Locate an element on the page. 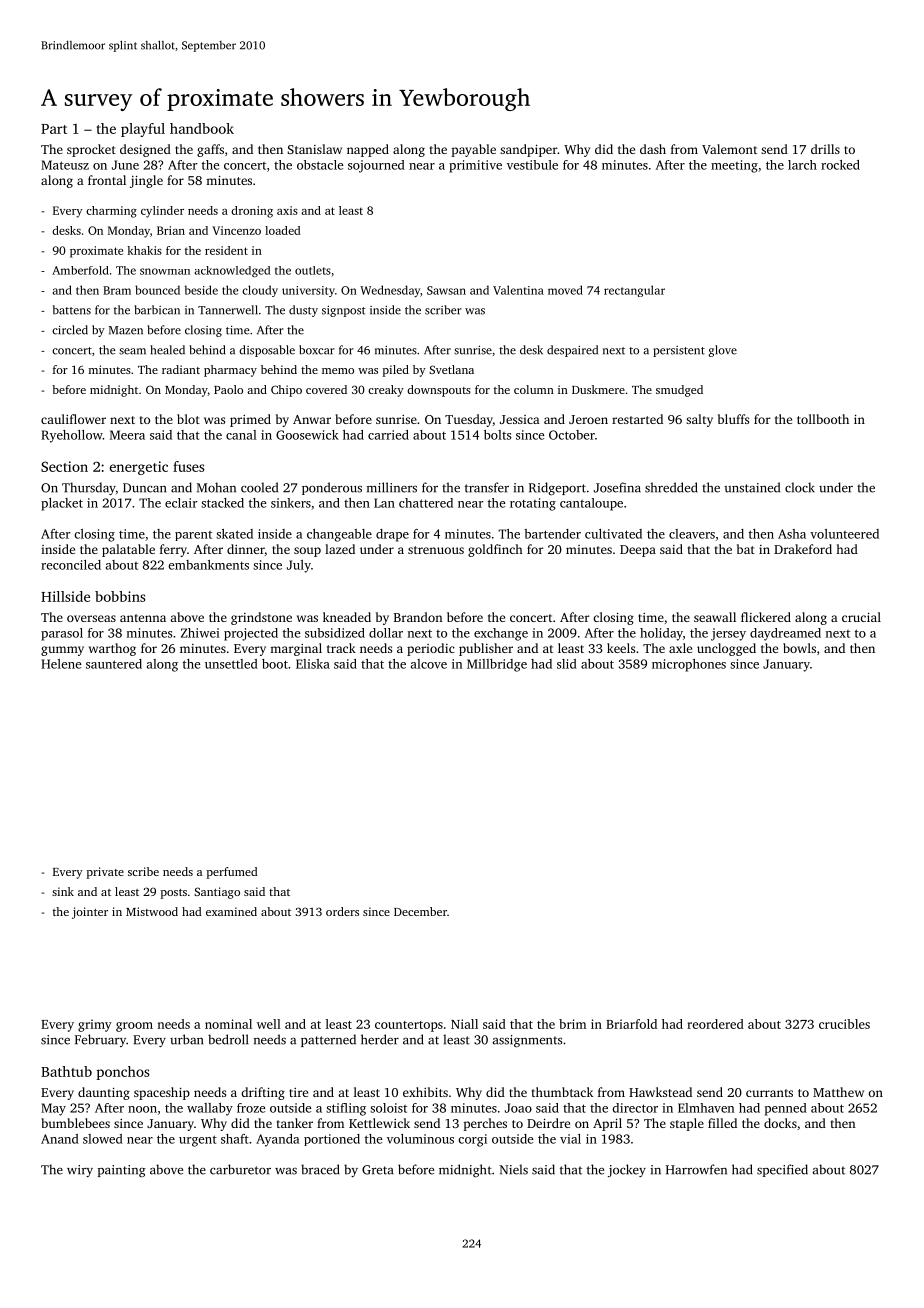  drape is located at coordinates (392, 535).
